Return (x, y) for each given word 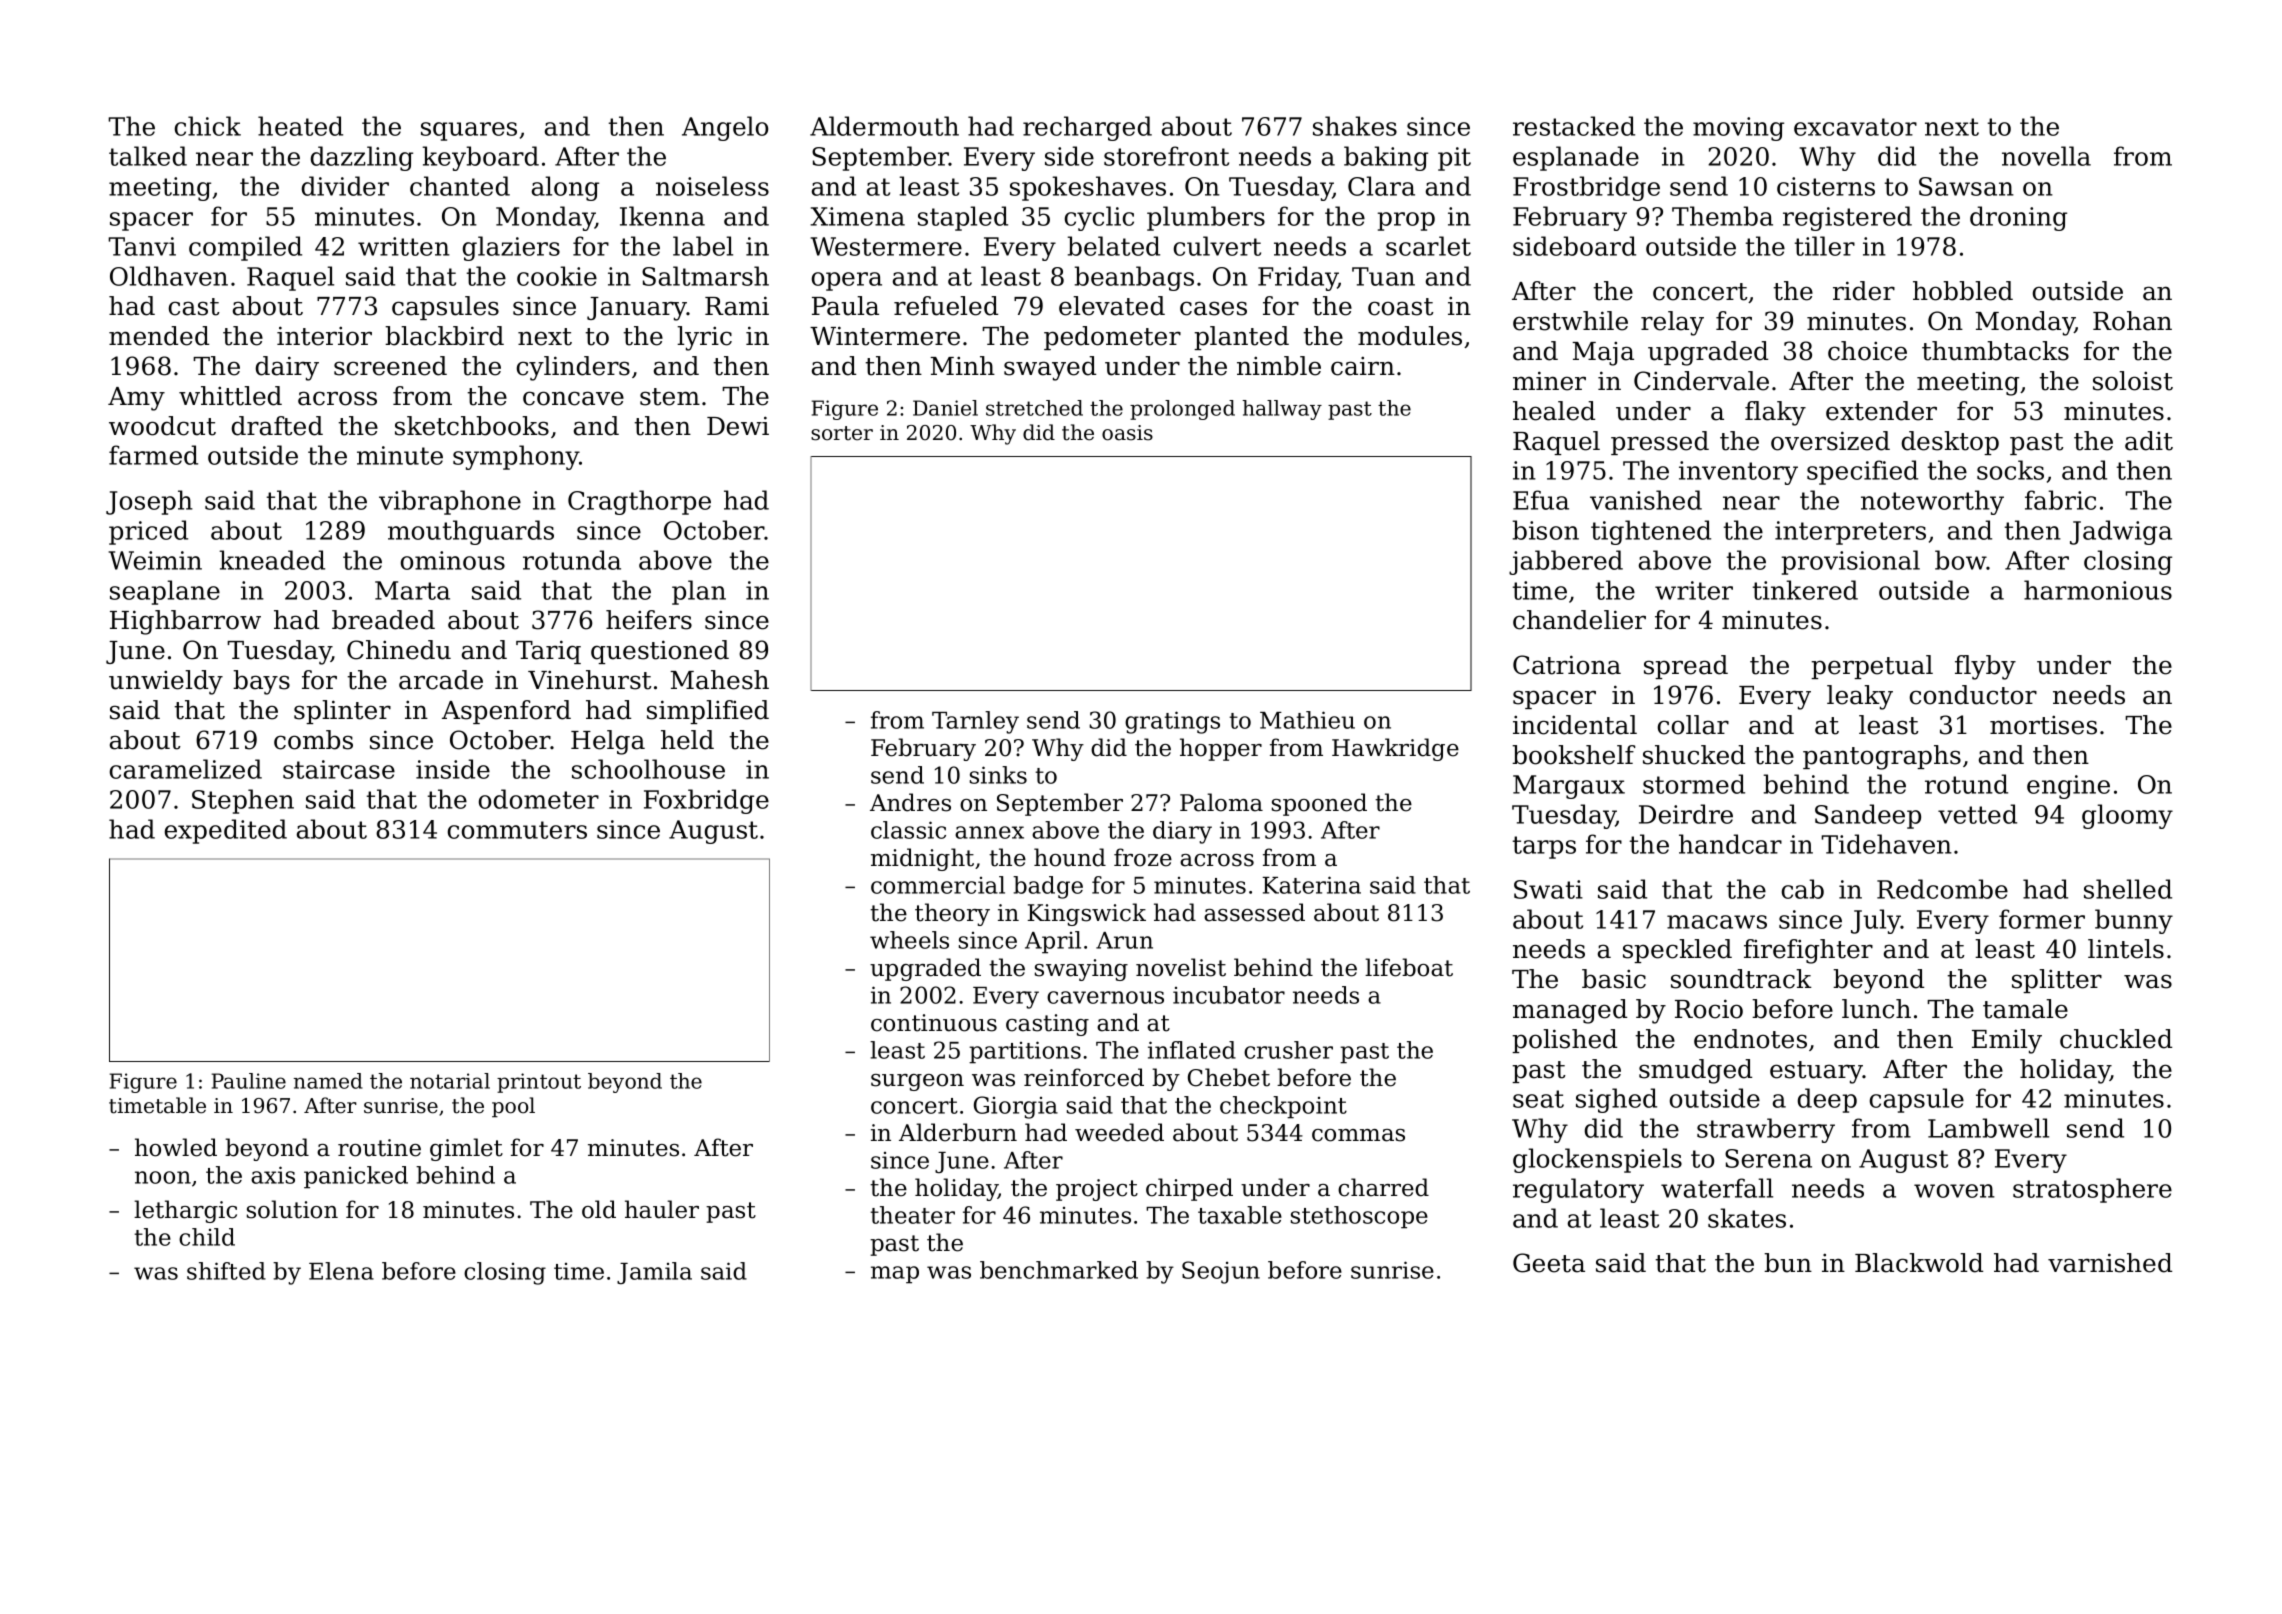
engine (2068, 787)
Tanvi (142, 246)
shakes (1355, 126)
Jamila (654, 1273)
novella (2046, 156)
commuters (517, 830)
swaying (1081, 970)
